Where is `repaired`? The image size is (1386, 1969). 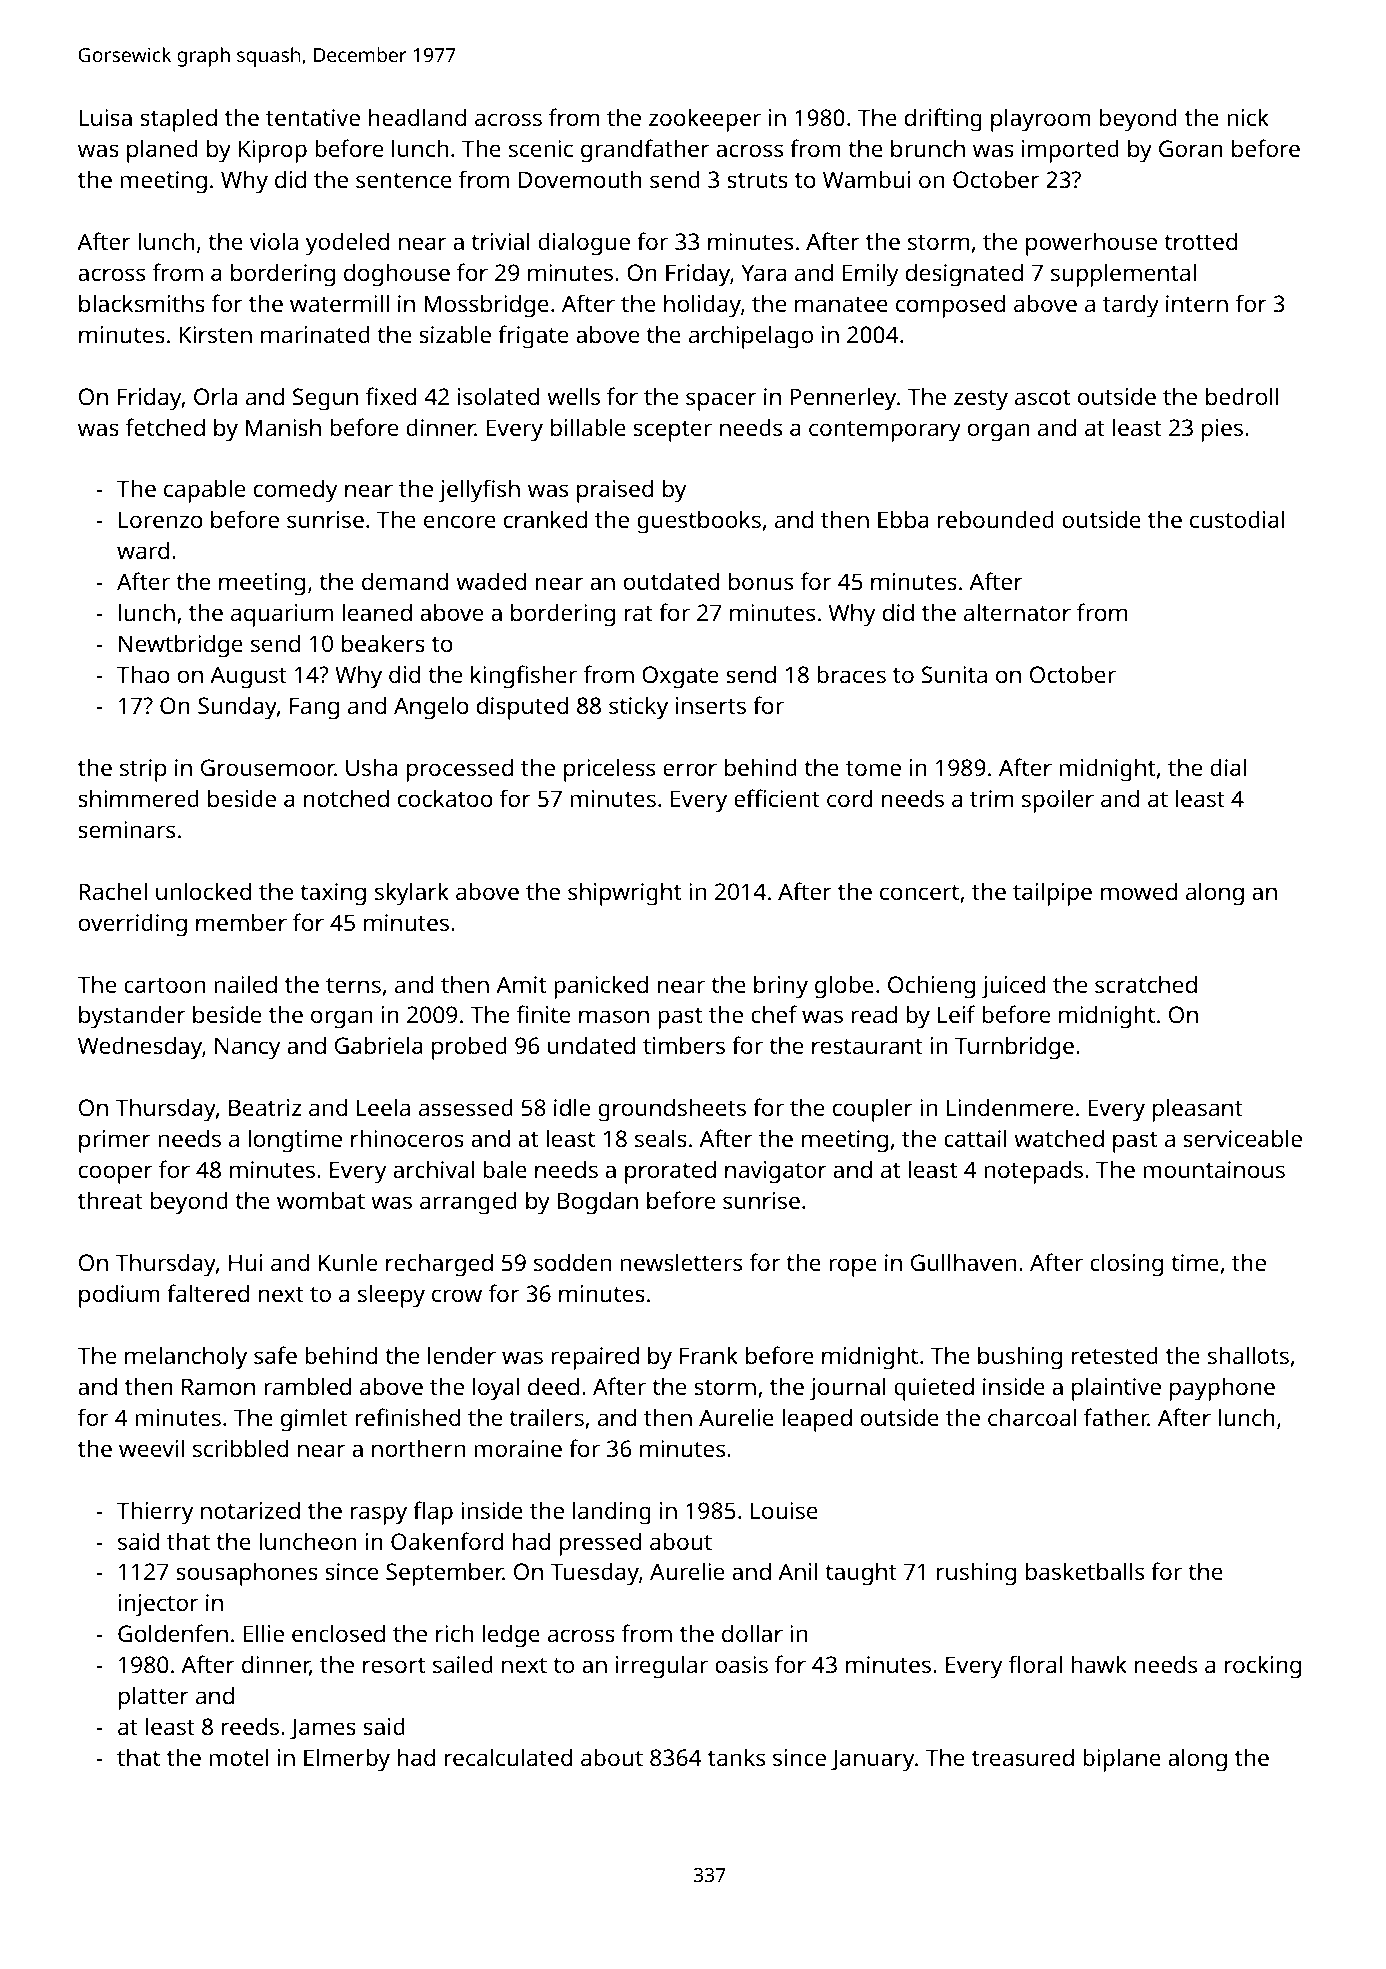 repaired is located at coordinates (595, 1358).
